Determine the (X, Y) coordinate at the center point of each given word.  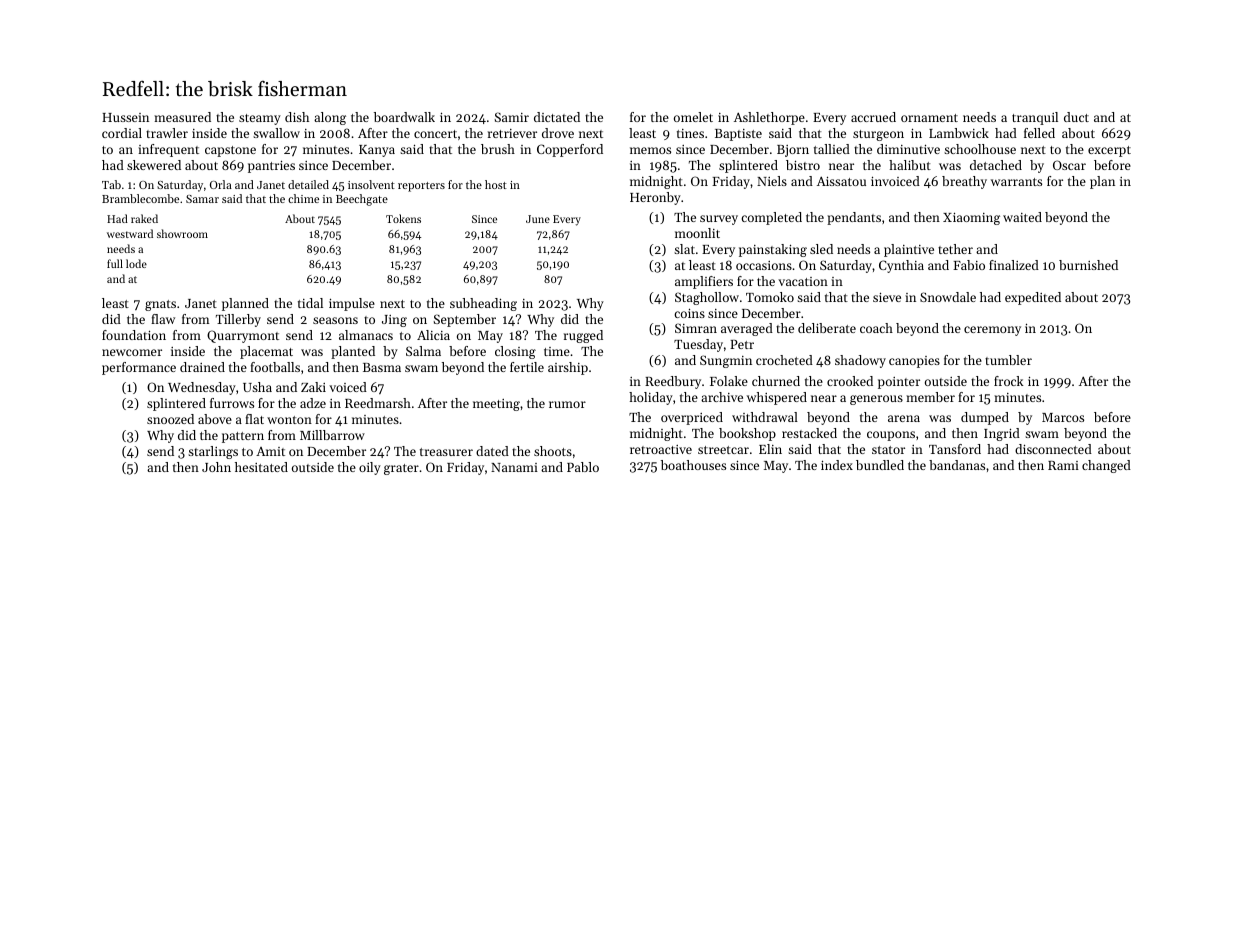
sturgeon (878, 135)
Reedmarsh (378, 403)
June (538, 219)
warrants (1016, 182)
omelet (693, 117)
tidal (310, 303)
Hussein (125, 117)
